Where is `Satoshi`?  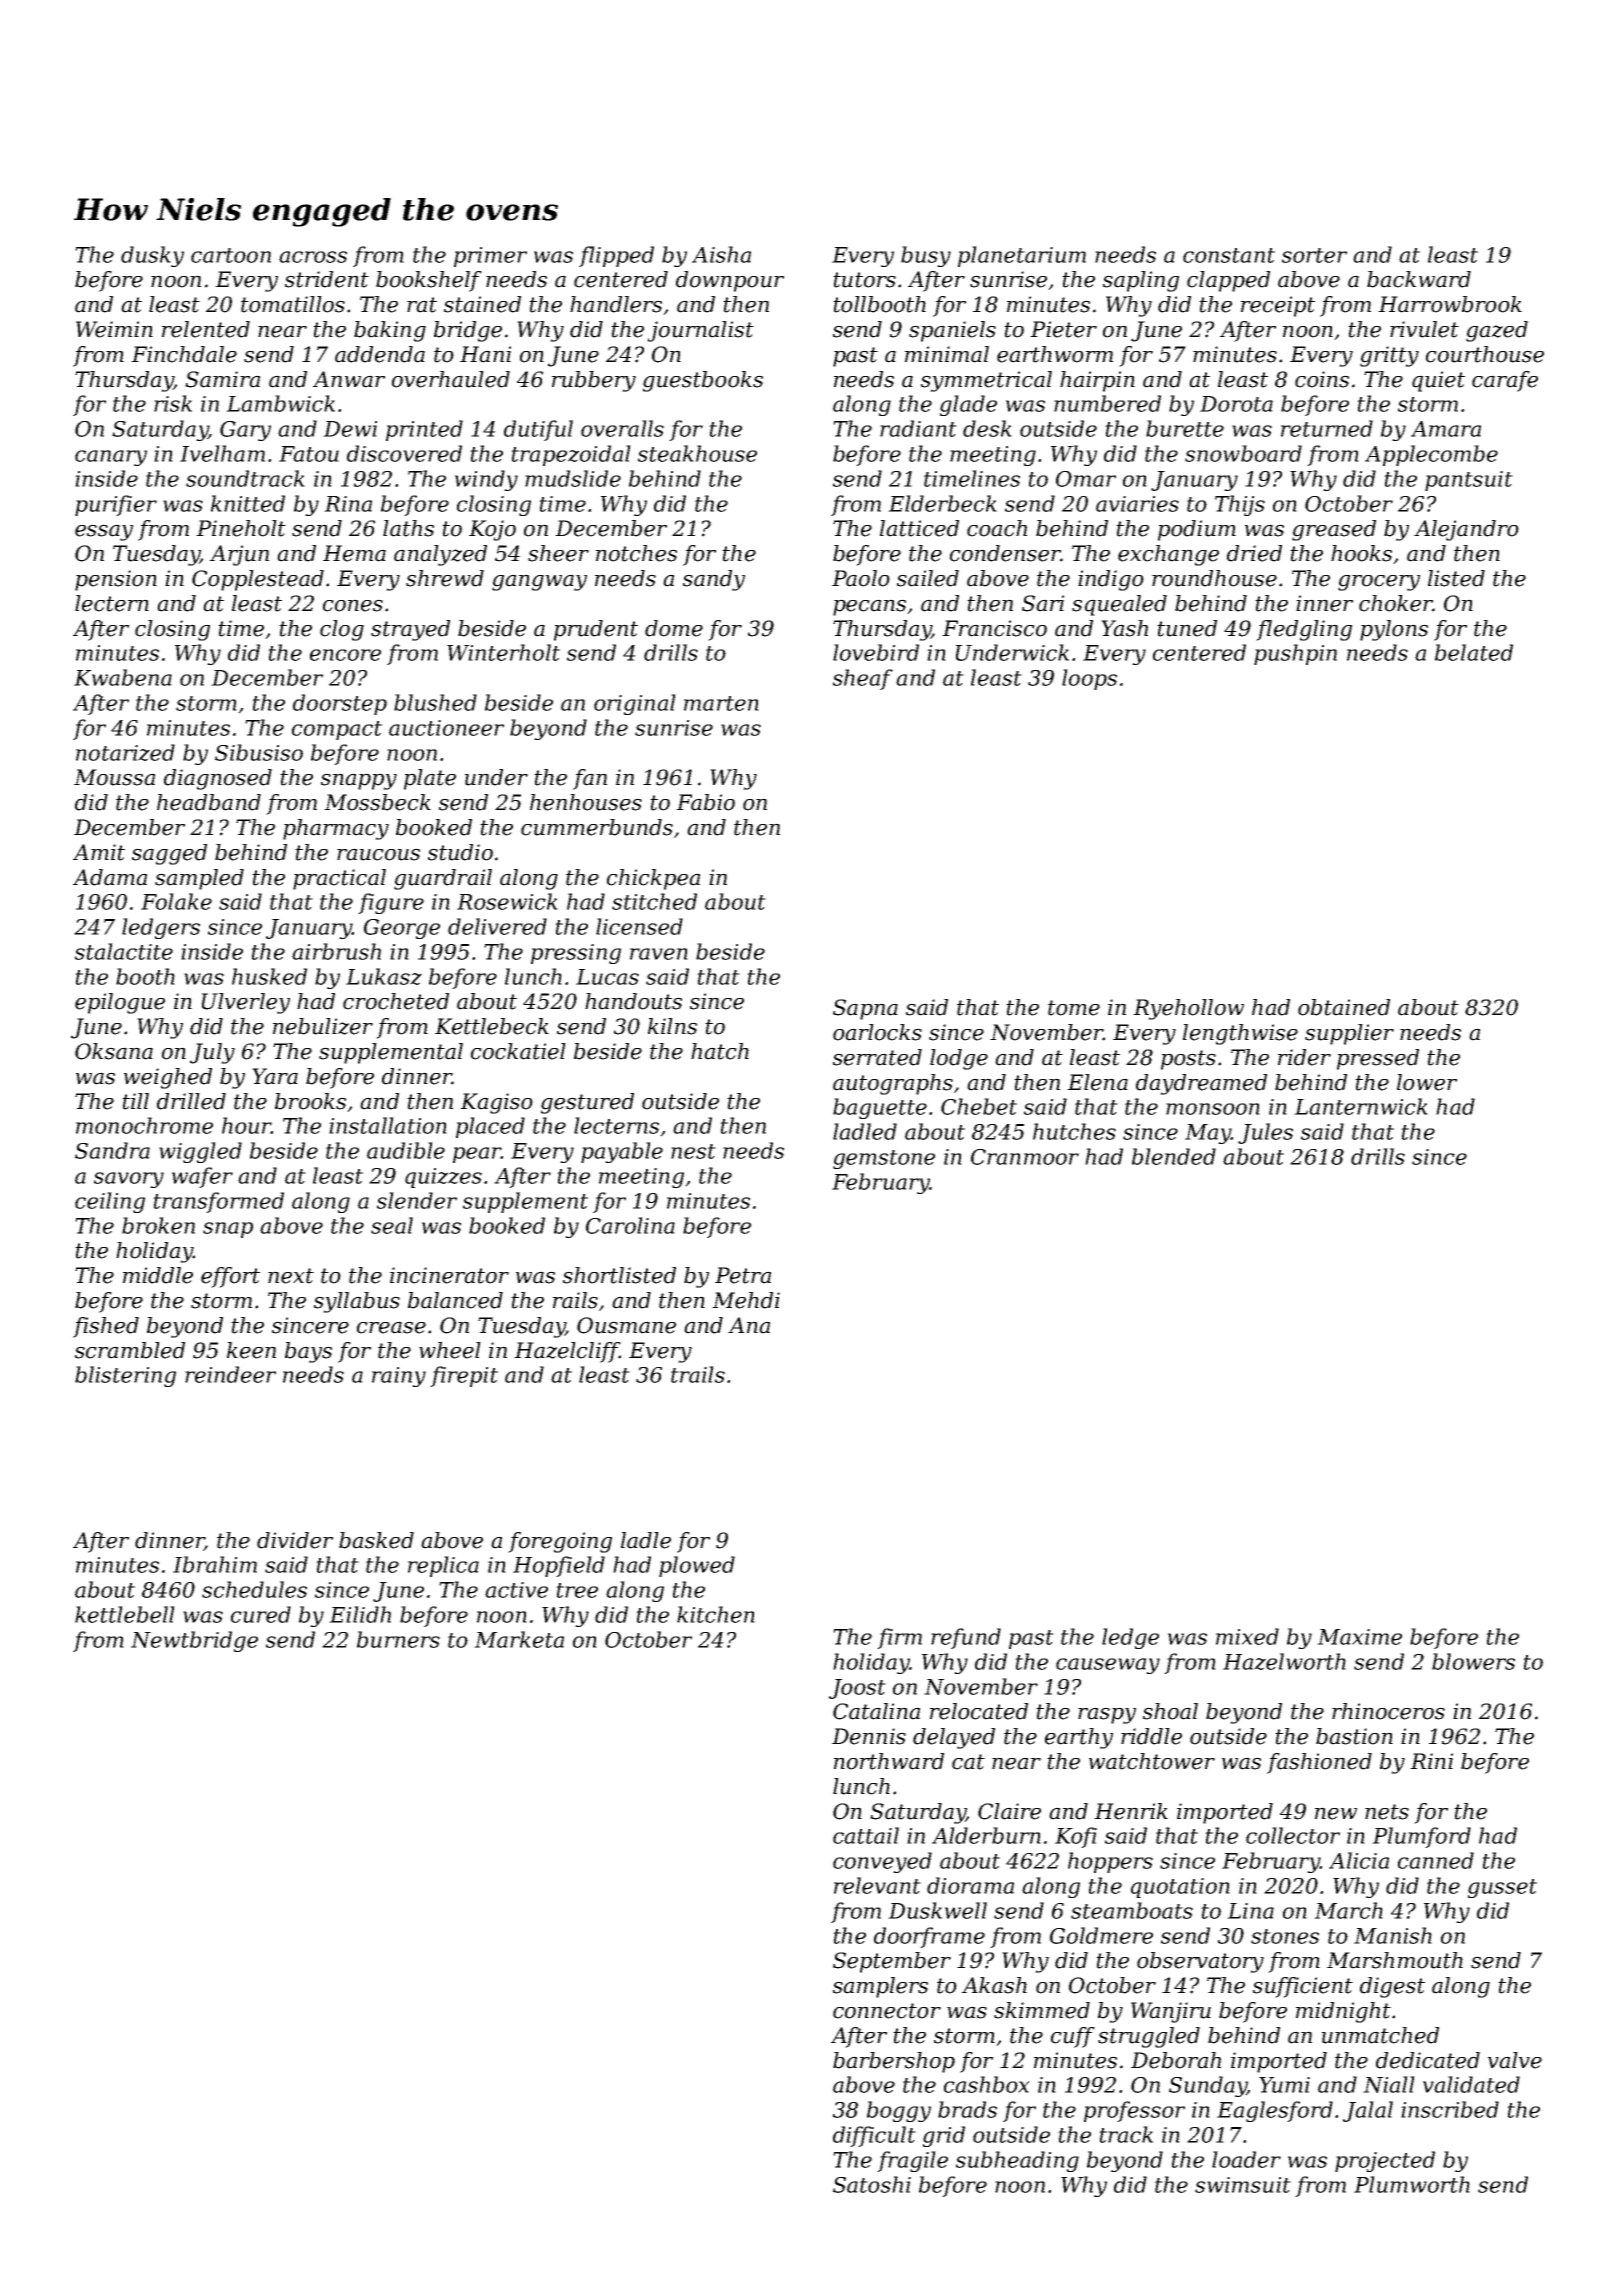
Satoshi is located at coordinates (872, 2184).
